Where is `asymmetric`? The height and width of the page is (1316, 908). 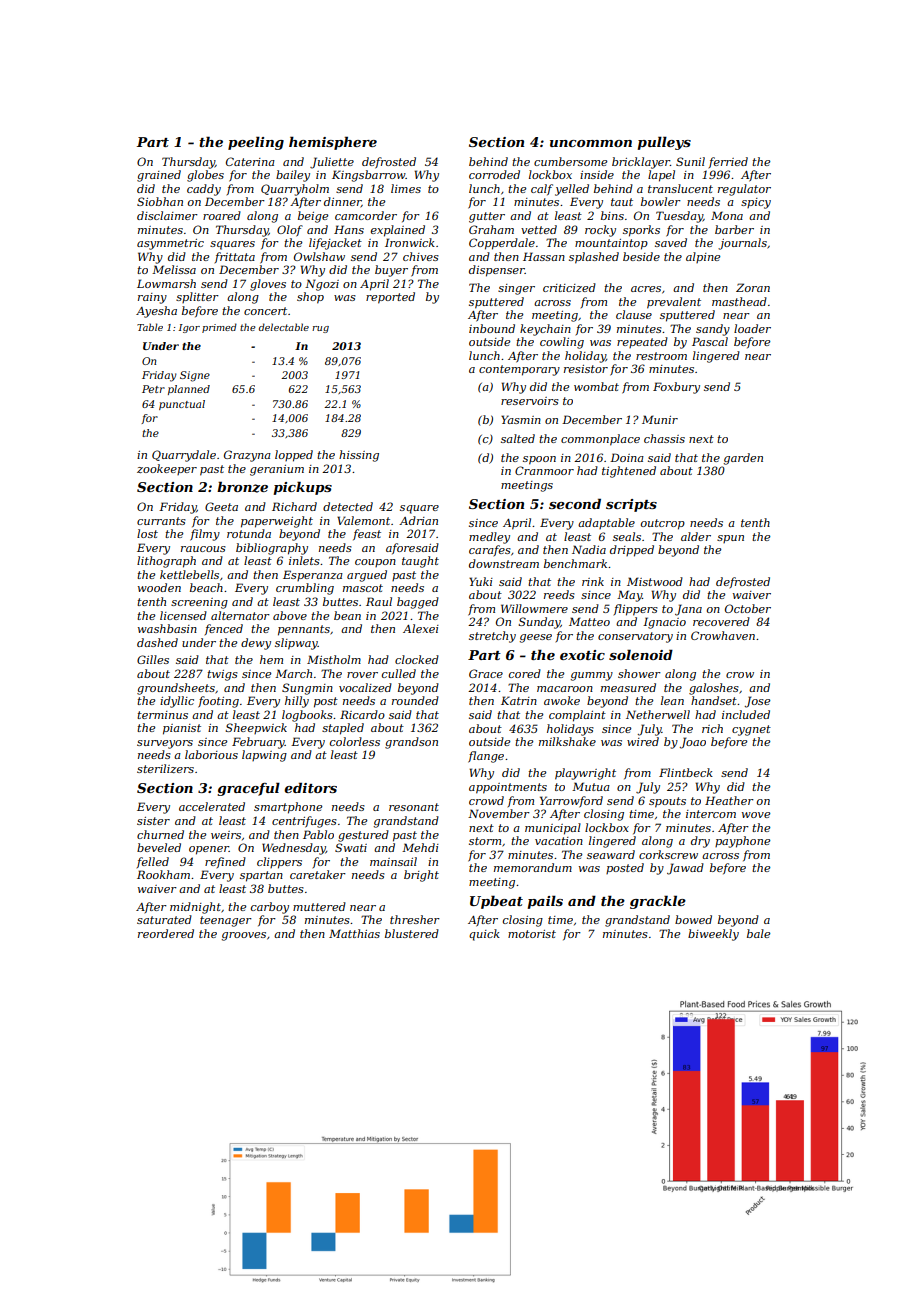 asymmetric is located at coordinates (170, 244).
